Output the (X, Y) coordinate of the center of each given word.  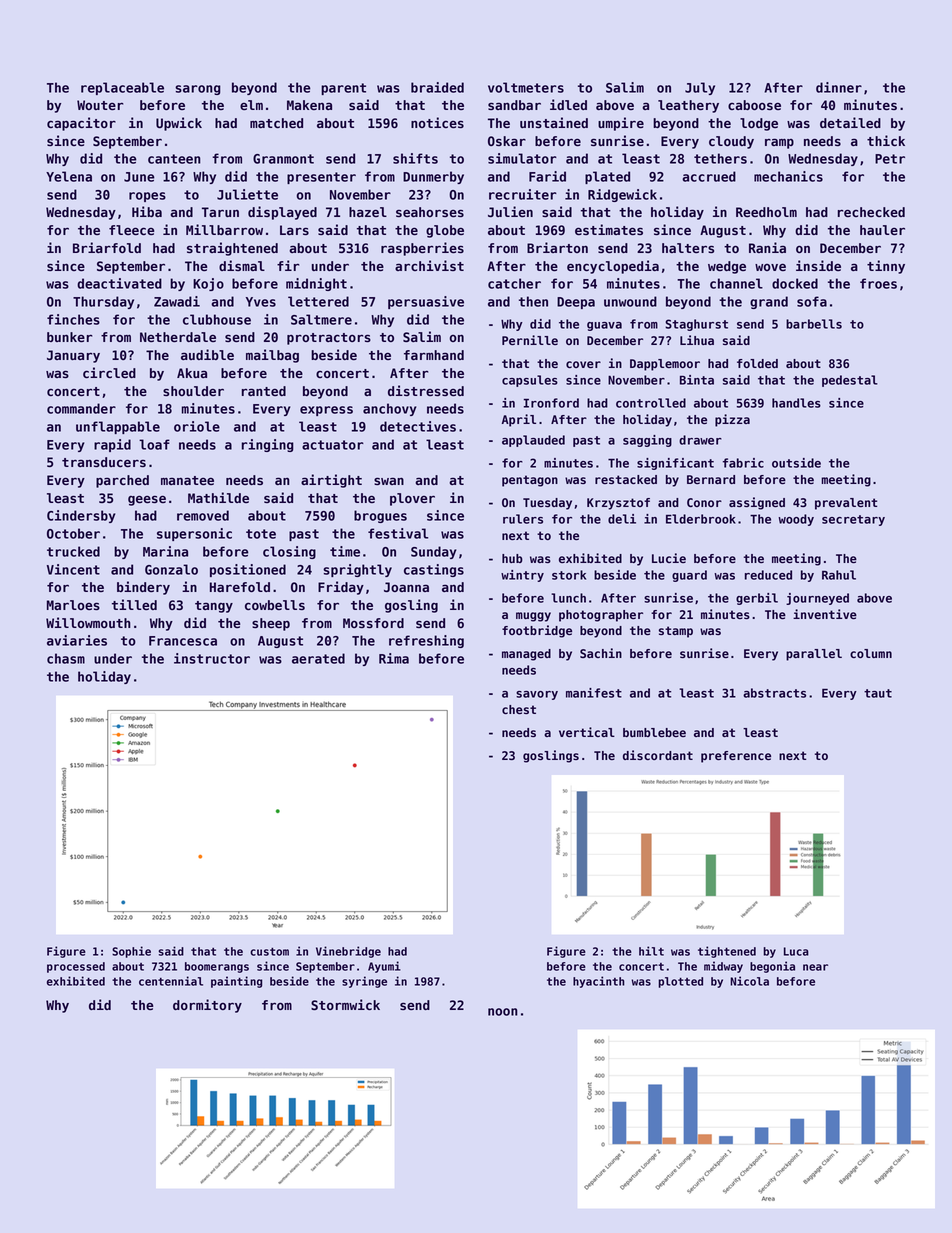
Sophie (131, 952)
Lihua (697, 340)
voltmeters (526, 87)
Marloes (73, 605)
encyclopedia (613, 267)
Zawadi (177, 301)
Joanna (406, 587)
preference (736, 757)
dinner (839, 87)
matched (276, 123)
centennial (171, 981)
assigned (757, 503)
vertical (587, 732)
